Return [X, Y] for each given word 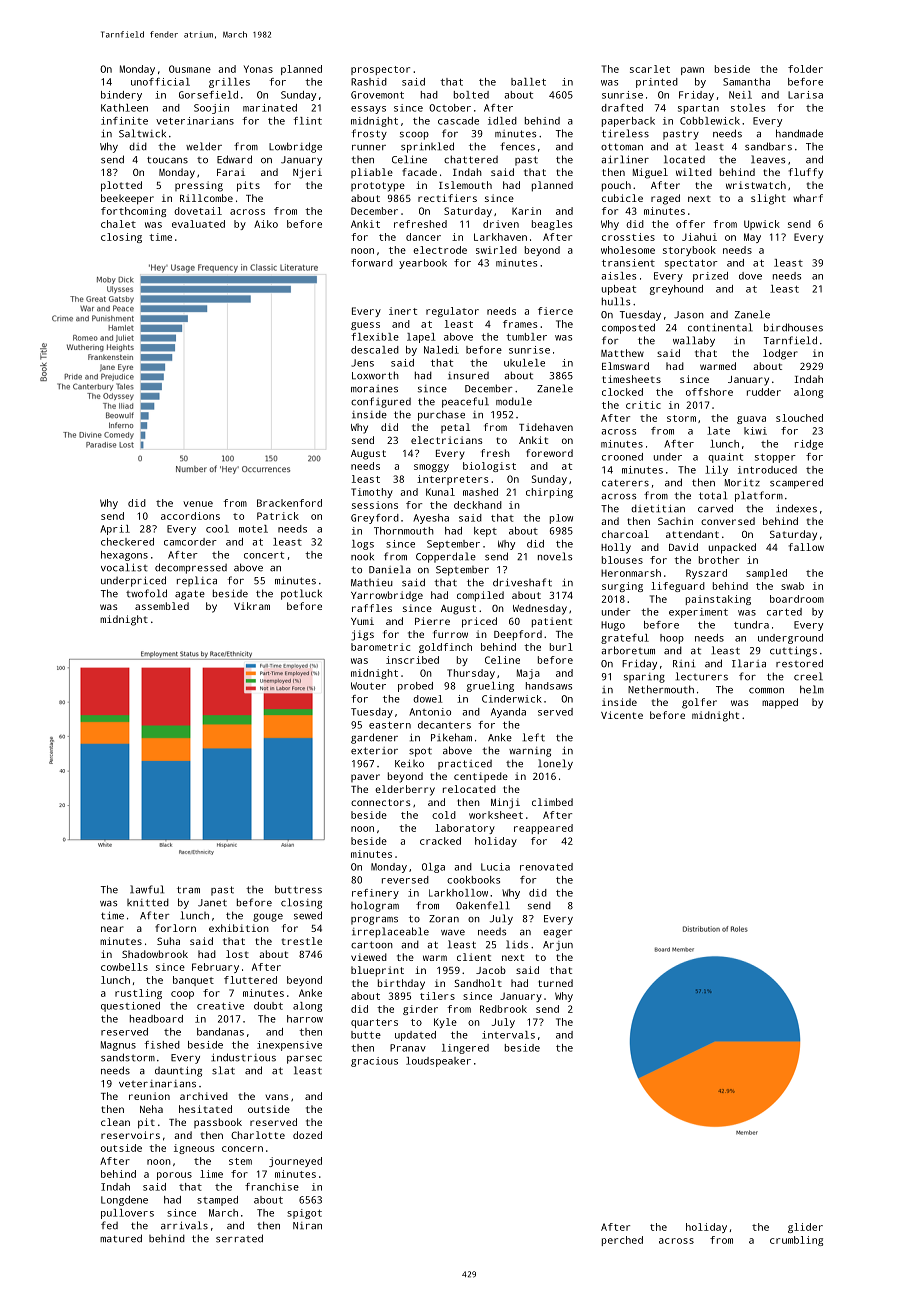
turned [555, 983]
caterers [625, 483]
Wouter [368, 686]
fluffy [806, 173]
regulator [452, 312]
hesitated [205, 1109]
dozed [307, 1135]
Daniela [390, 569]
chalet [118, 224]
